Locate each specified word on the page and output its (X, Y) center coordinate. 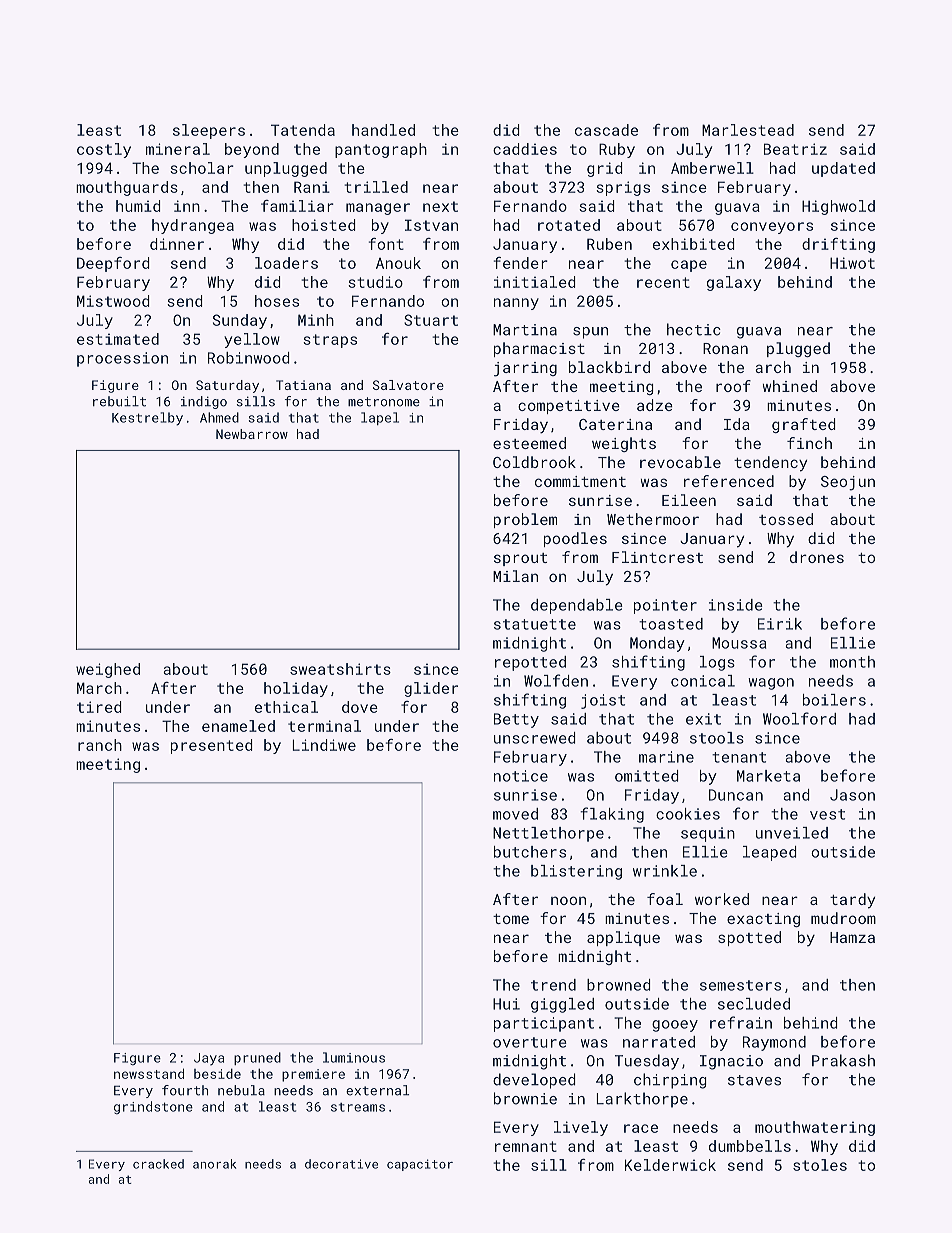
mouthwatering (815, 1128)
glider (431, 689)
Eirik (780, 624)
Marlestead (748, 130)
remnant (526, 1146)
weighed (108, 670)
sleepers (209, 131)
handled (383, 130)
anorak (214, 1164)
